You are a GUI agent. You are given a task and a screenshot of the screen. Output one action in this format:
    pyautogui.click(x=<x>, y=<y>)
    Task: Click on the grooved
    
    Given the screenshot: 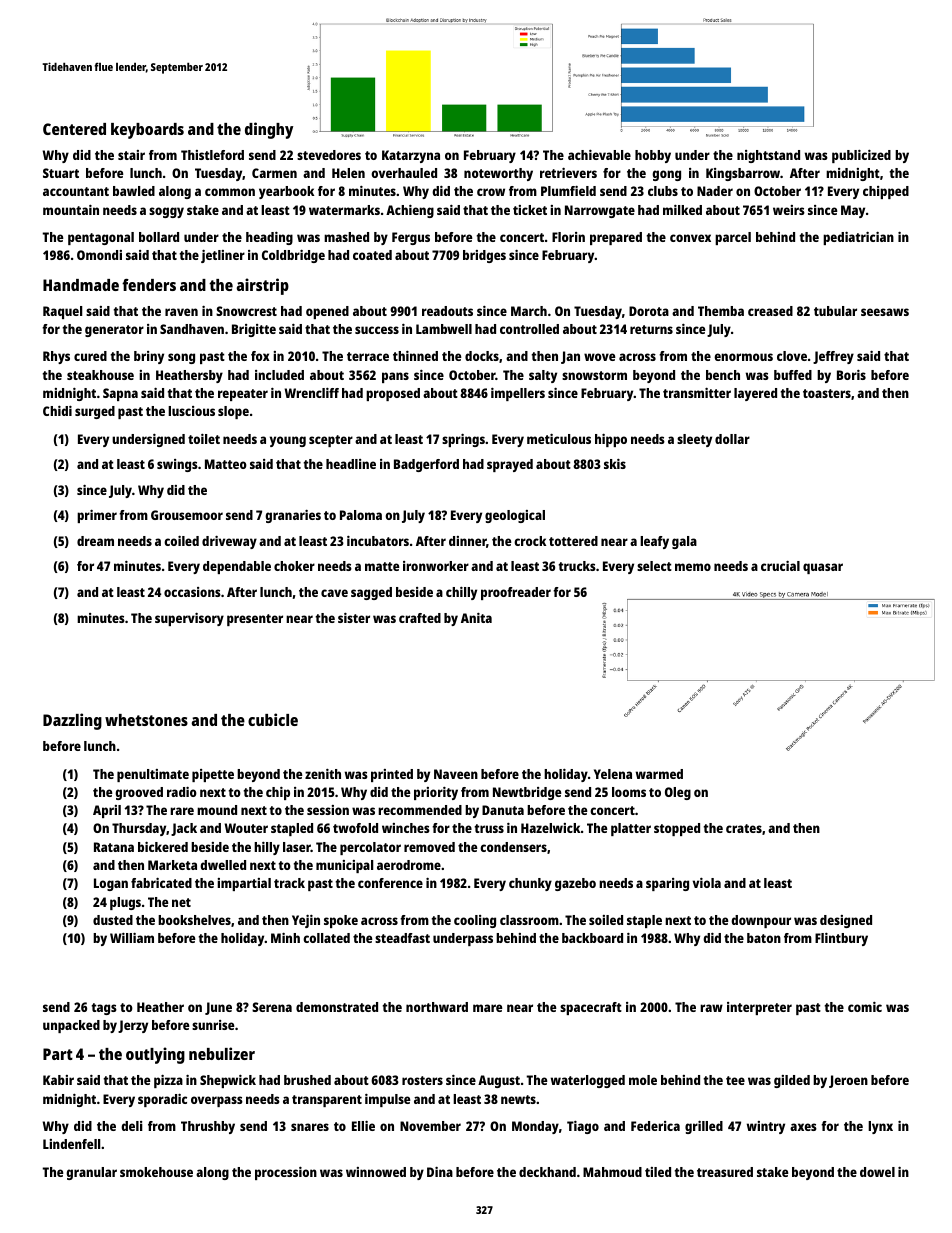 What is the action you would take?
    pyautogui.click(x=139, y=793)
